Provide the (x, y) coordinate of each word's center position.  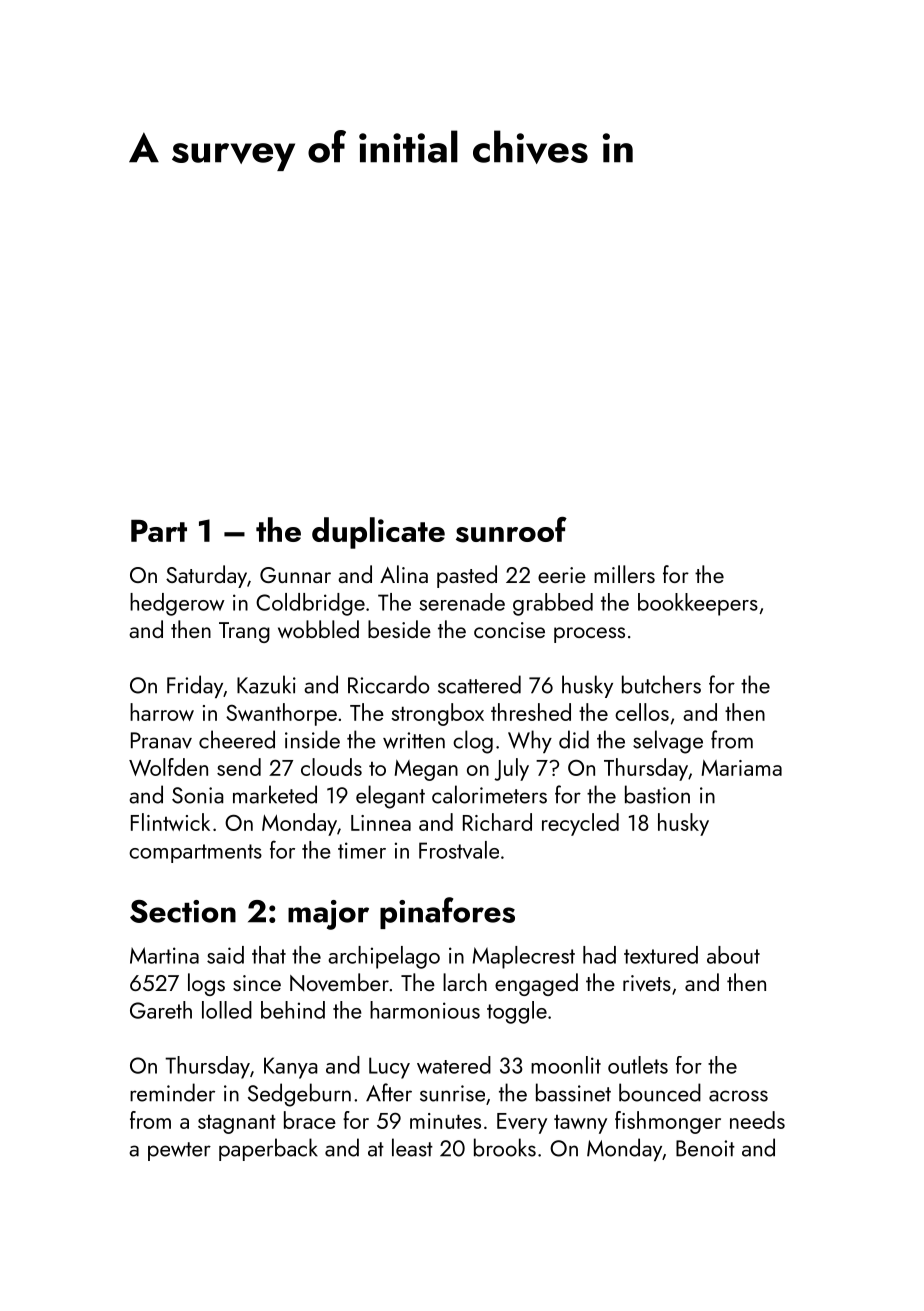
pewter (179, 1151)
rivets (647, 983)
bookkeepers (698, 604)
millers (624, 574)
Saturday (206, 576)
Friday (195, 686)
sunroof (511, 530)
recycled (580, 824)
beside (399, 629)
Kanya (291, 1068)
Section (183, 911)
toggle (517, 1012)
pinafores (447, 913)
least (412, 1147)
